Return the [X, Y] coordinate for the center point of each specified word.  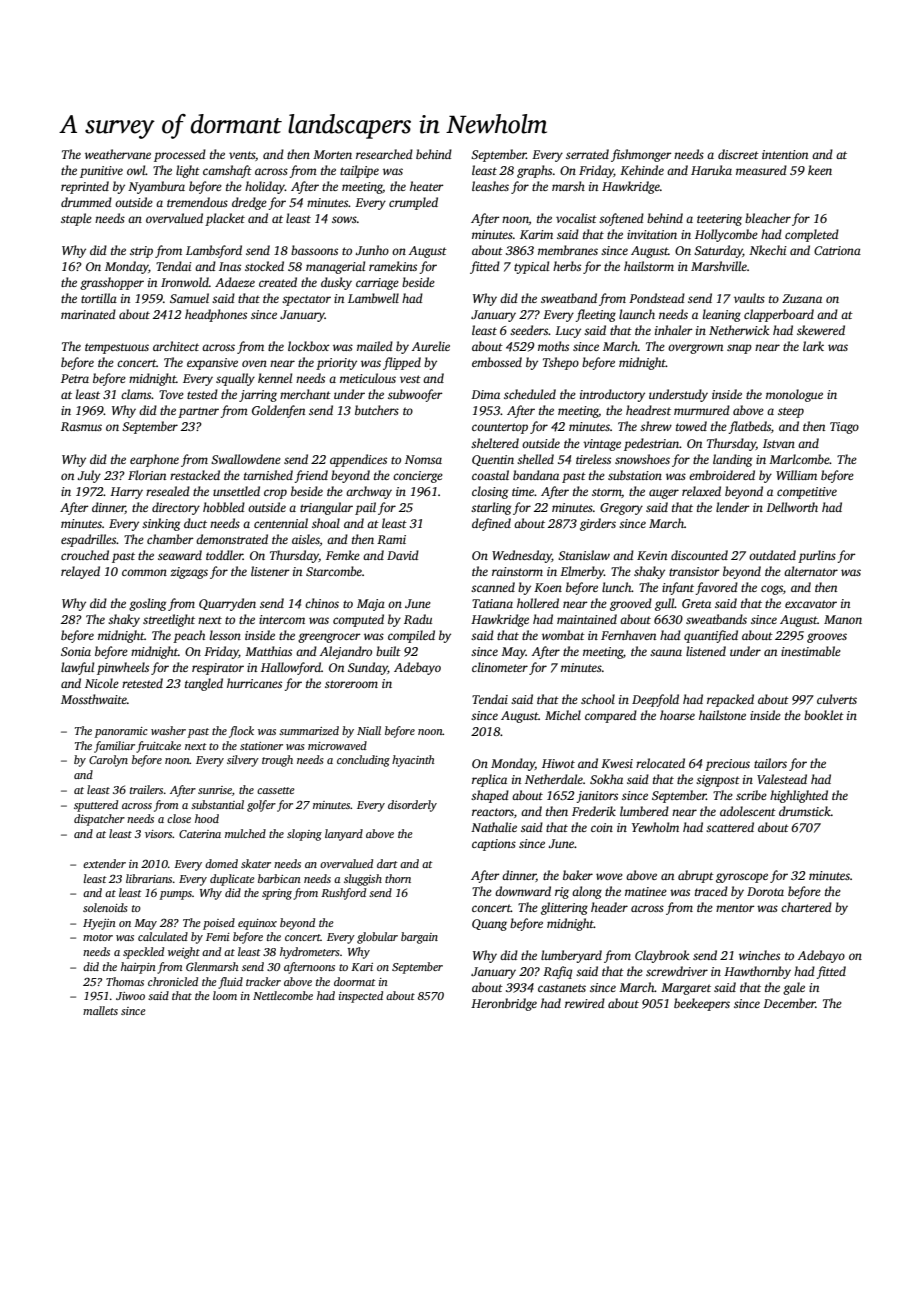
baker [578, 875]
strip [141, 252]
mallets [100, 1010]
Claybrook [662, 956]
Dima [485, 394]
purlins [817, 556]
